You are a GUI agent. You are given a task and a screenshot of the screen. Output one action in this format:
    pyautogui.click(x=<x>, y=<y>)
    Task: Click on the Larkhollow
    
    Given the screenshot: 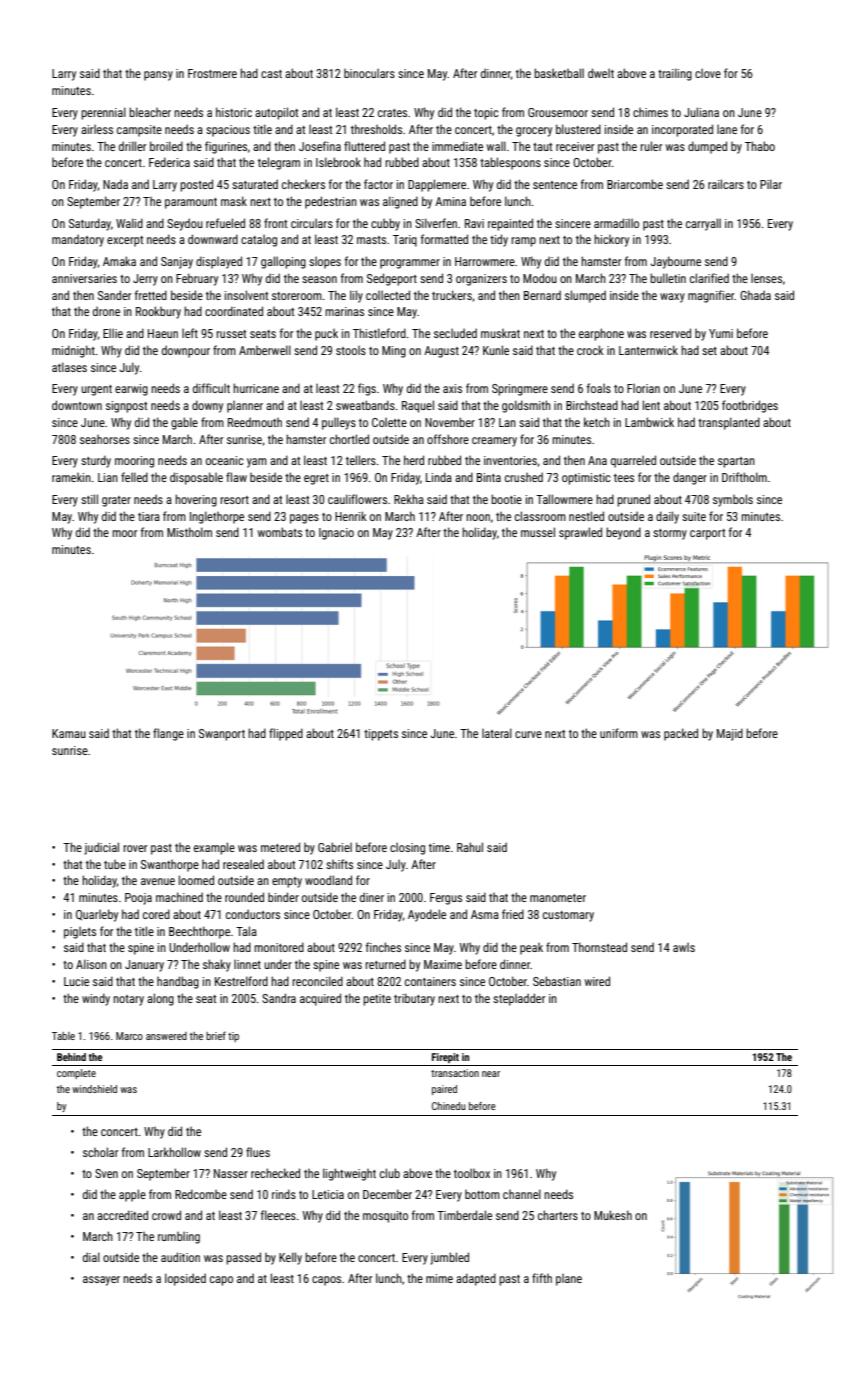 What is the action you would take?
    pyautogui.click(x=174, y=1152)
